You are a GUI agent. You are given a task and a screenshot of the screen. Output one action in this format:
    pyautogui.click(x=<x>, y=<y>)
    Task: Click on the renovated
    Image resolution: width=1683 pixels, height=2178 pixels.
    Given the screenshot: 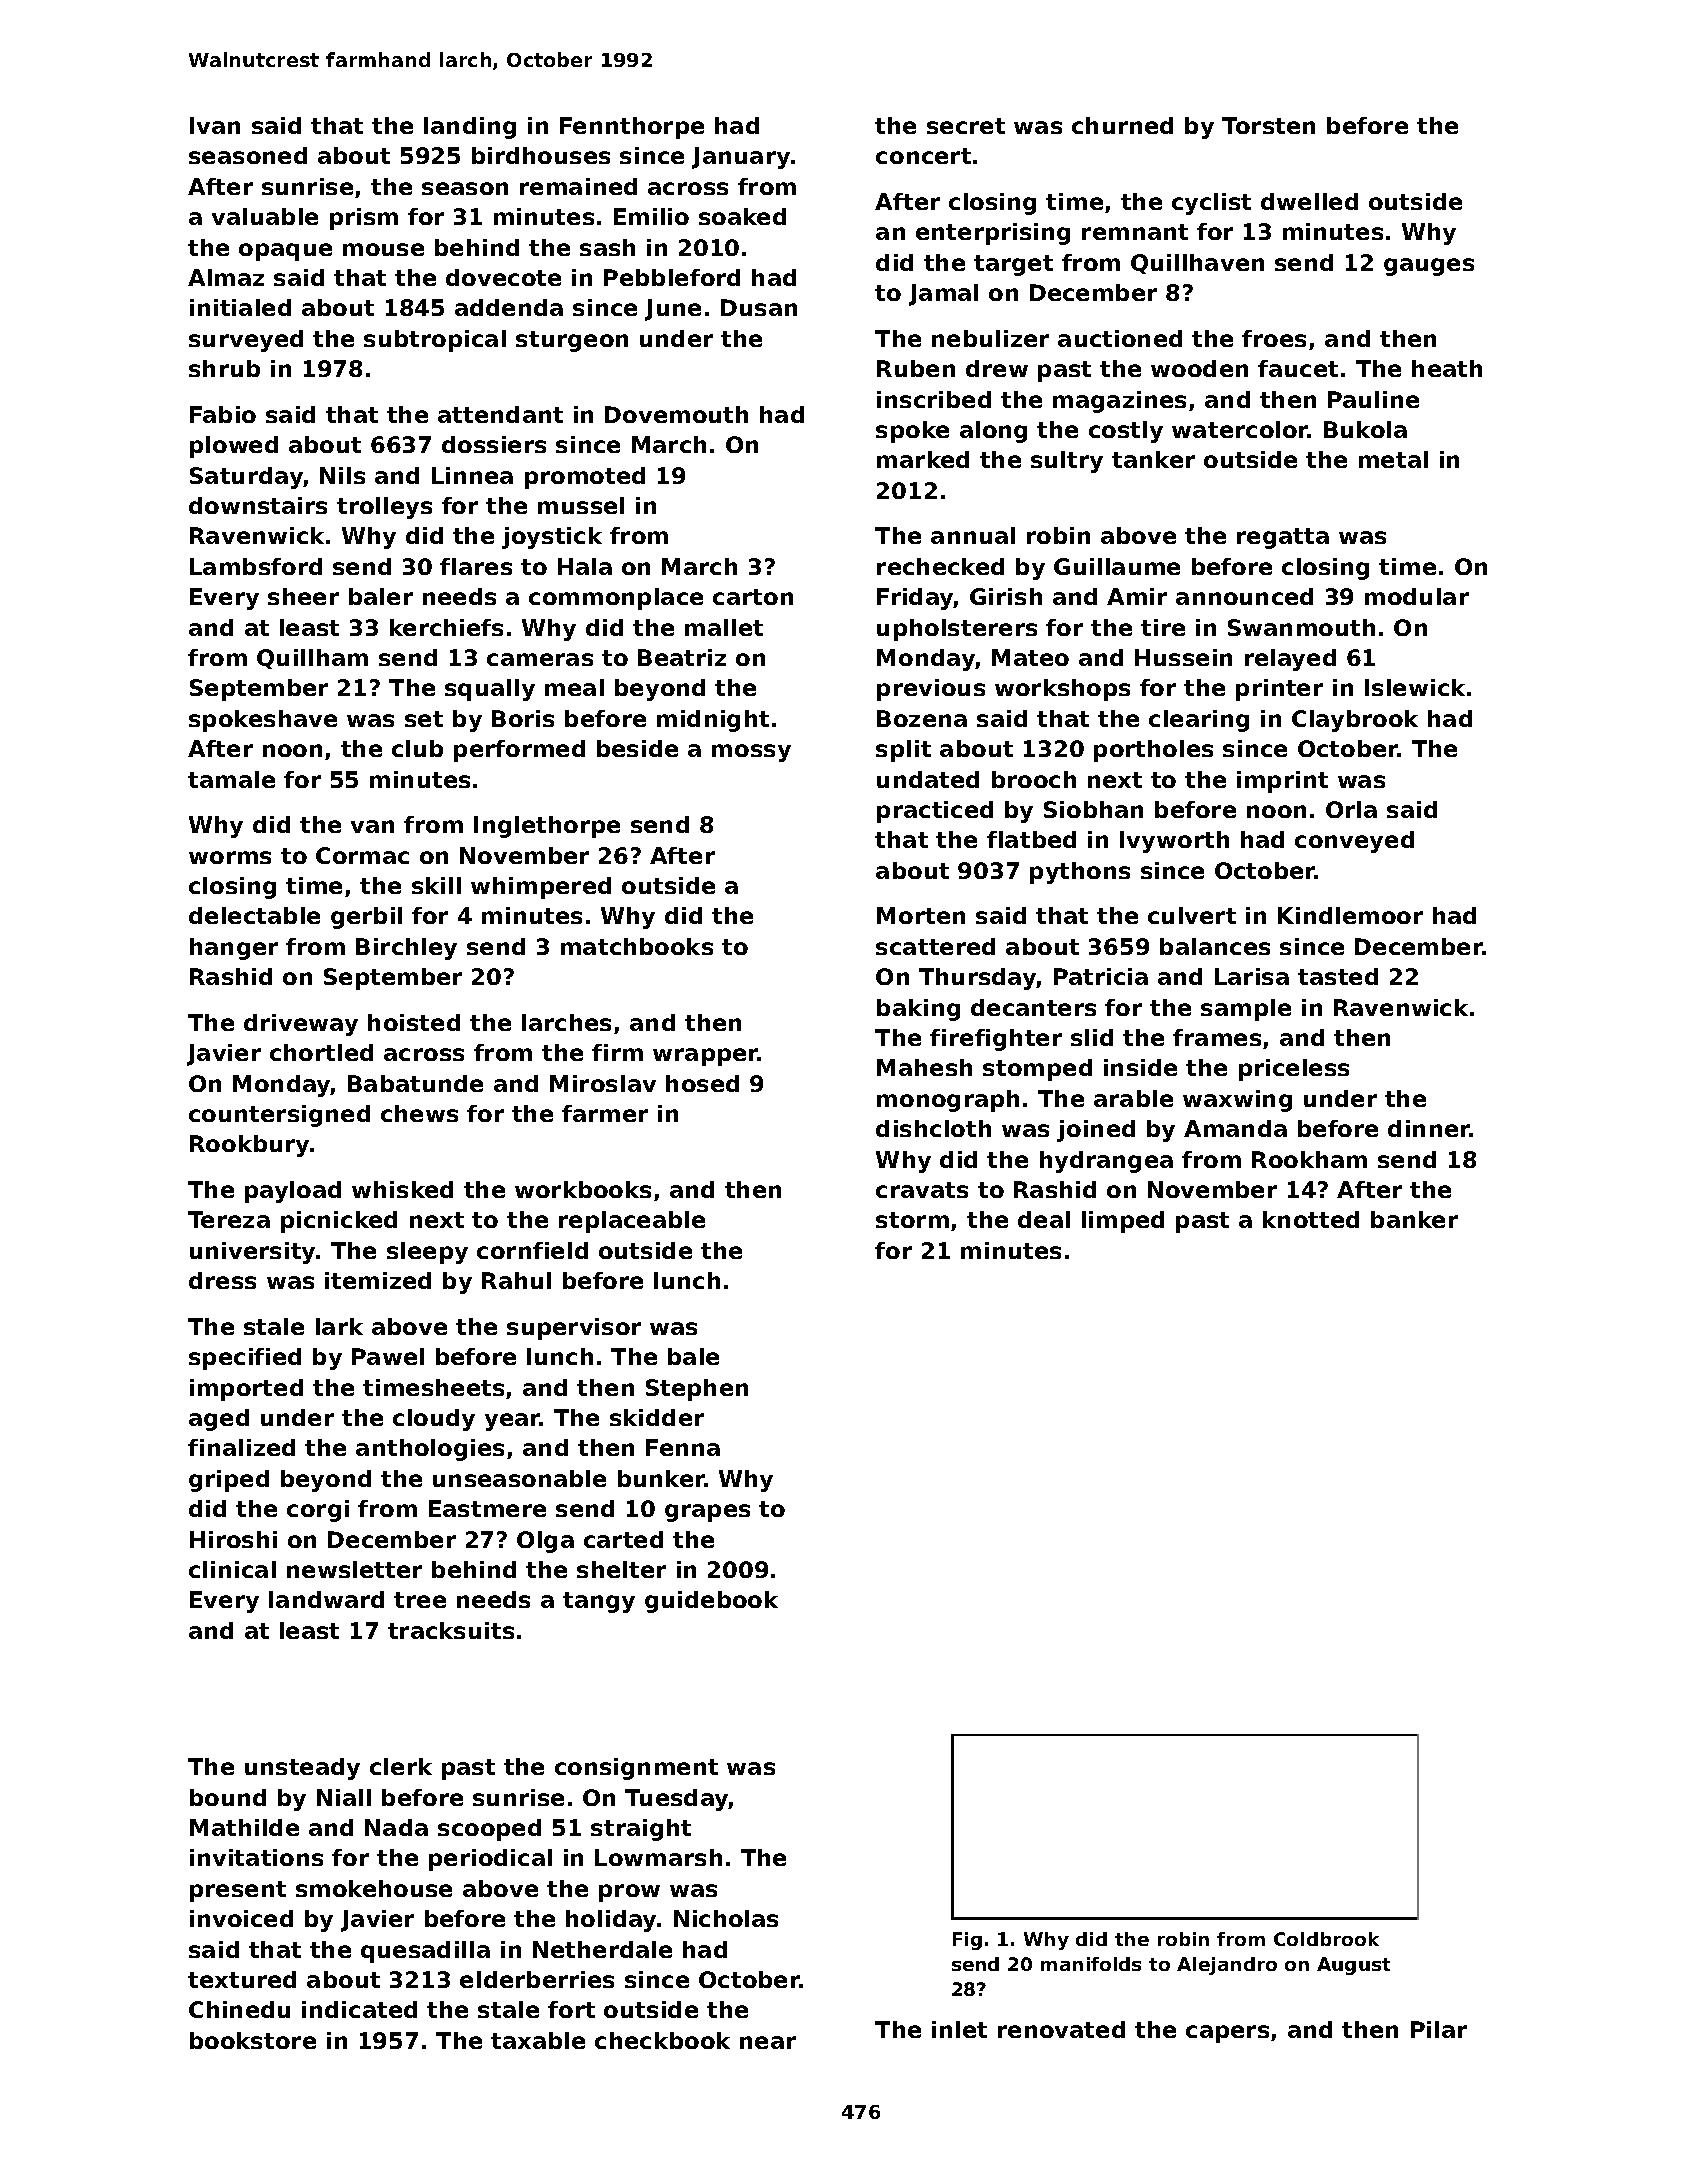 What is the action you would take?
    pyautogui.click(x=1061, y=2029)
